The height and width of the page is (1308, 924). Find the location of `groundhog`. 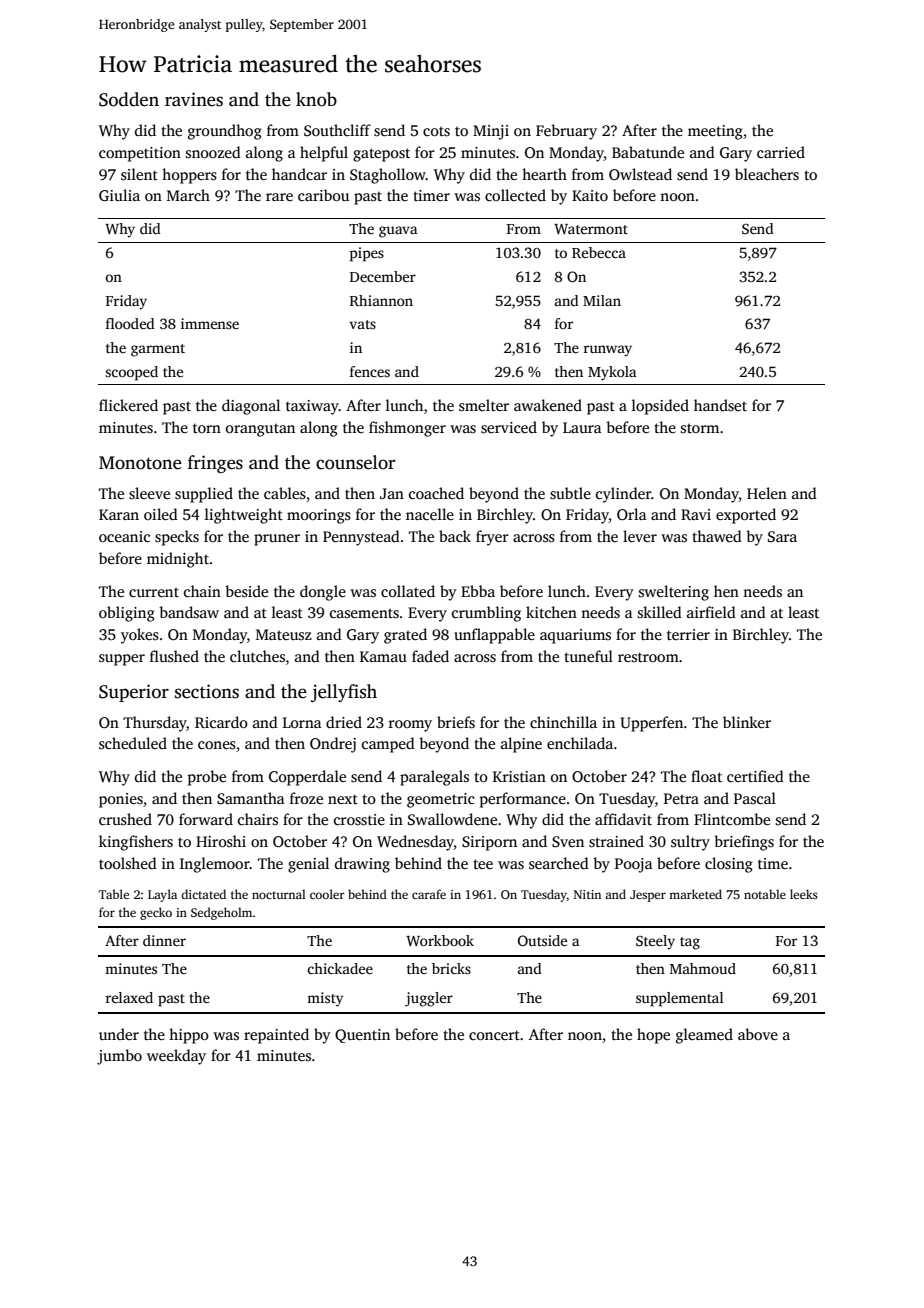

groundhog is located at coordinates (225, 132).
